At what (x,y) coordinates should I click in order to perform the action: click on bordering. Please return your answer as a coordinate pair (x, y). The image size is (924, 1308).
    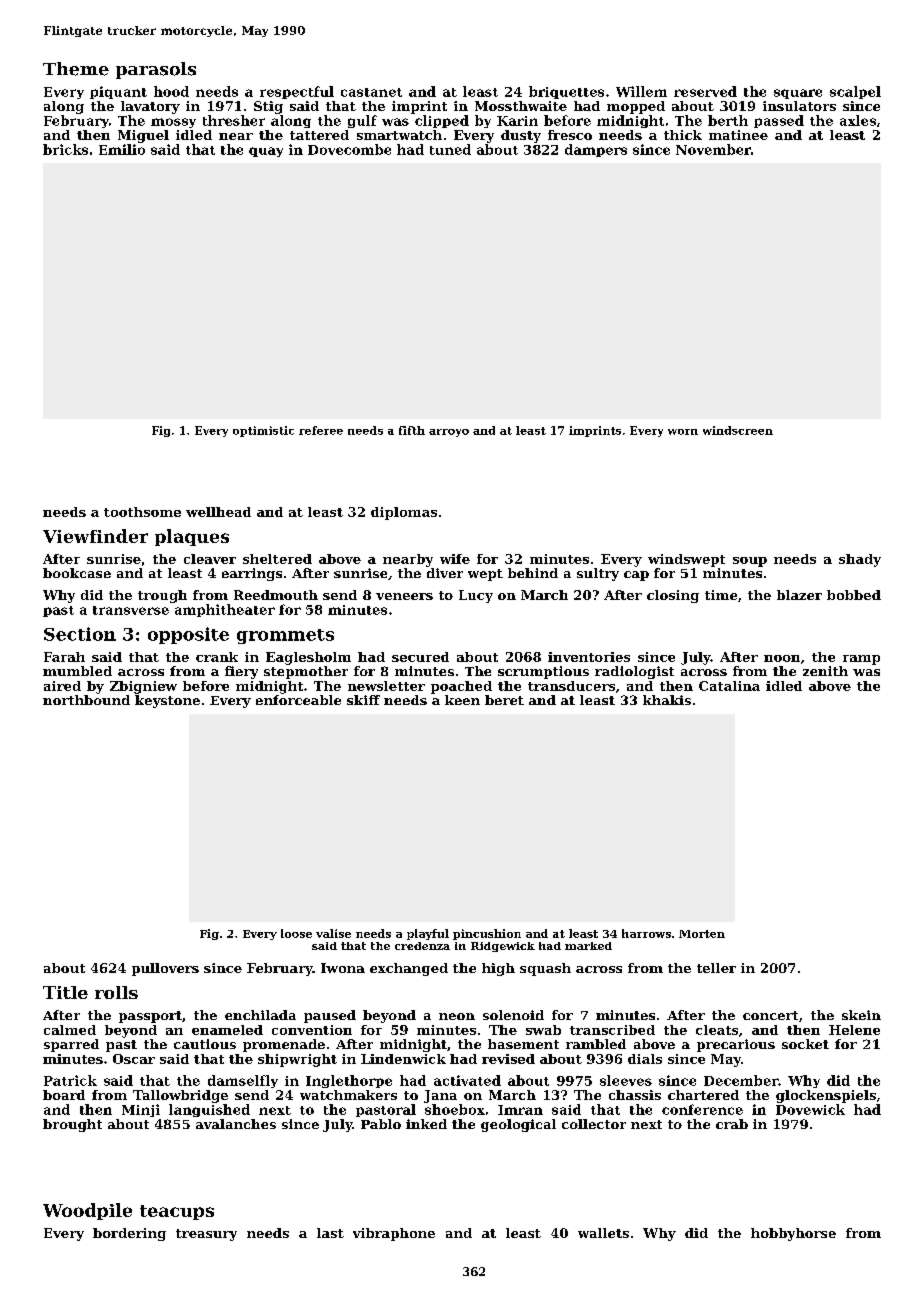
    Looking at the image, I should click on (129, 1234).
